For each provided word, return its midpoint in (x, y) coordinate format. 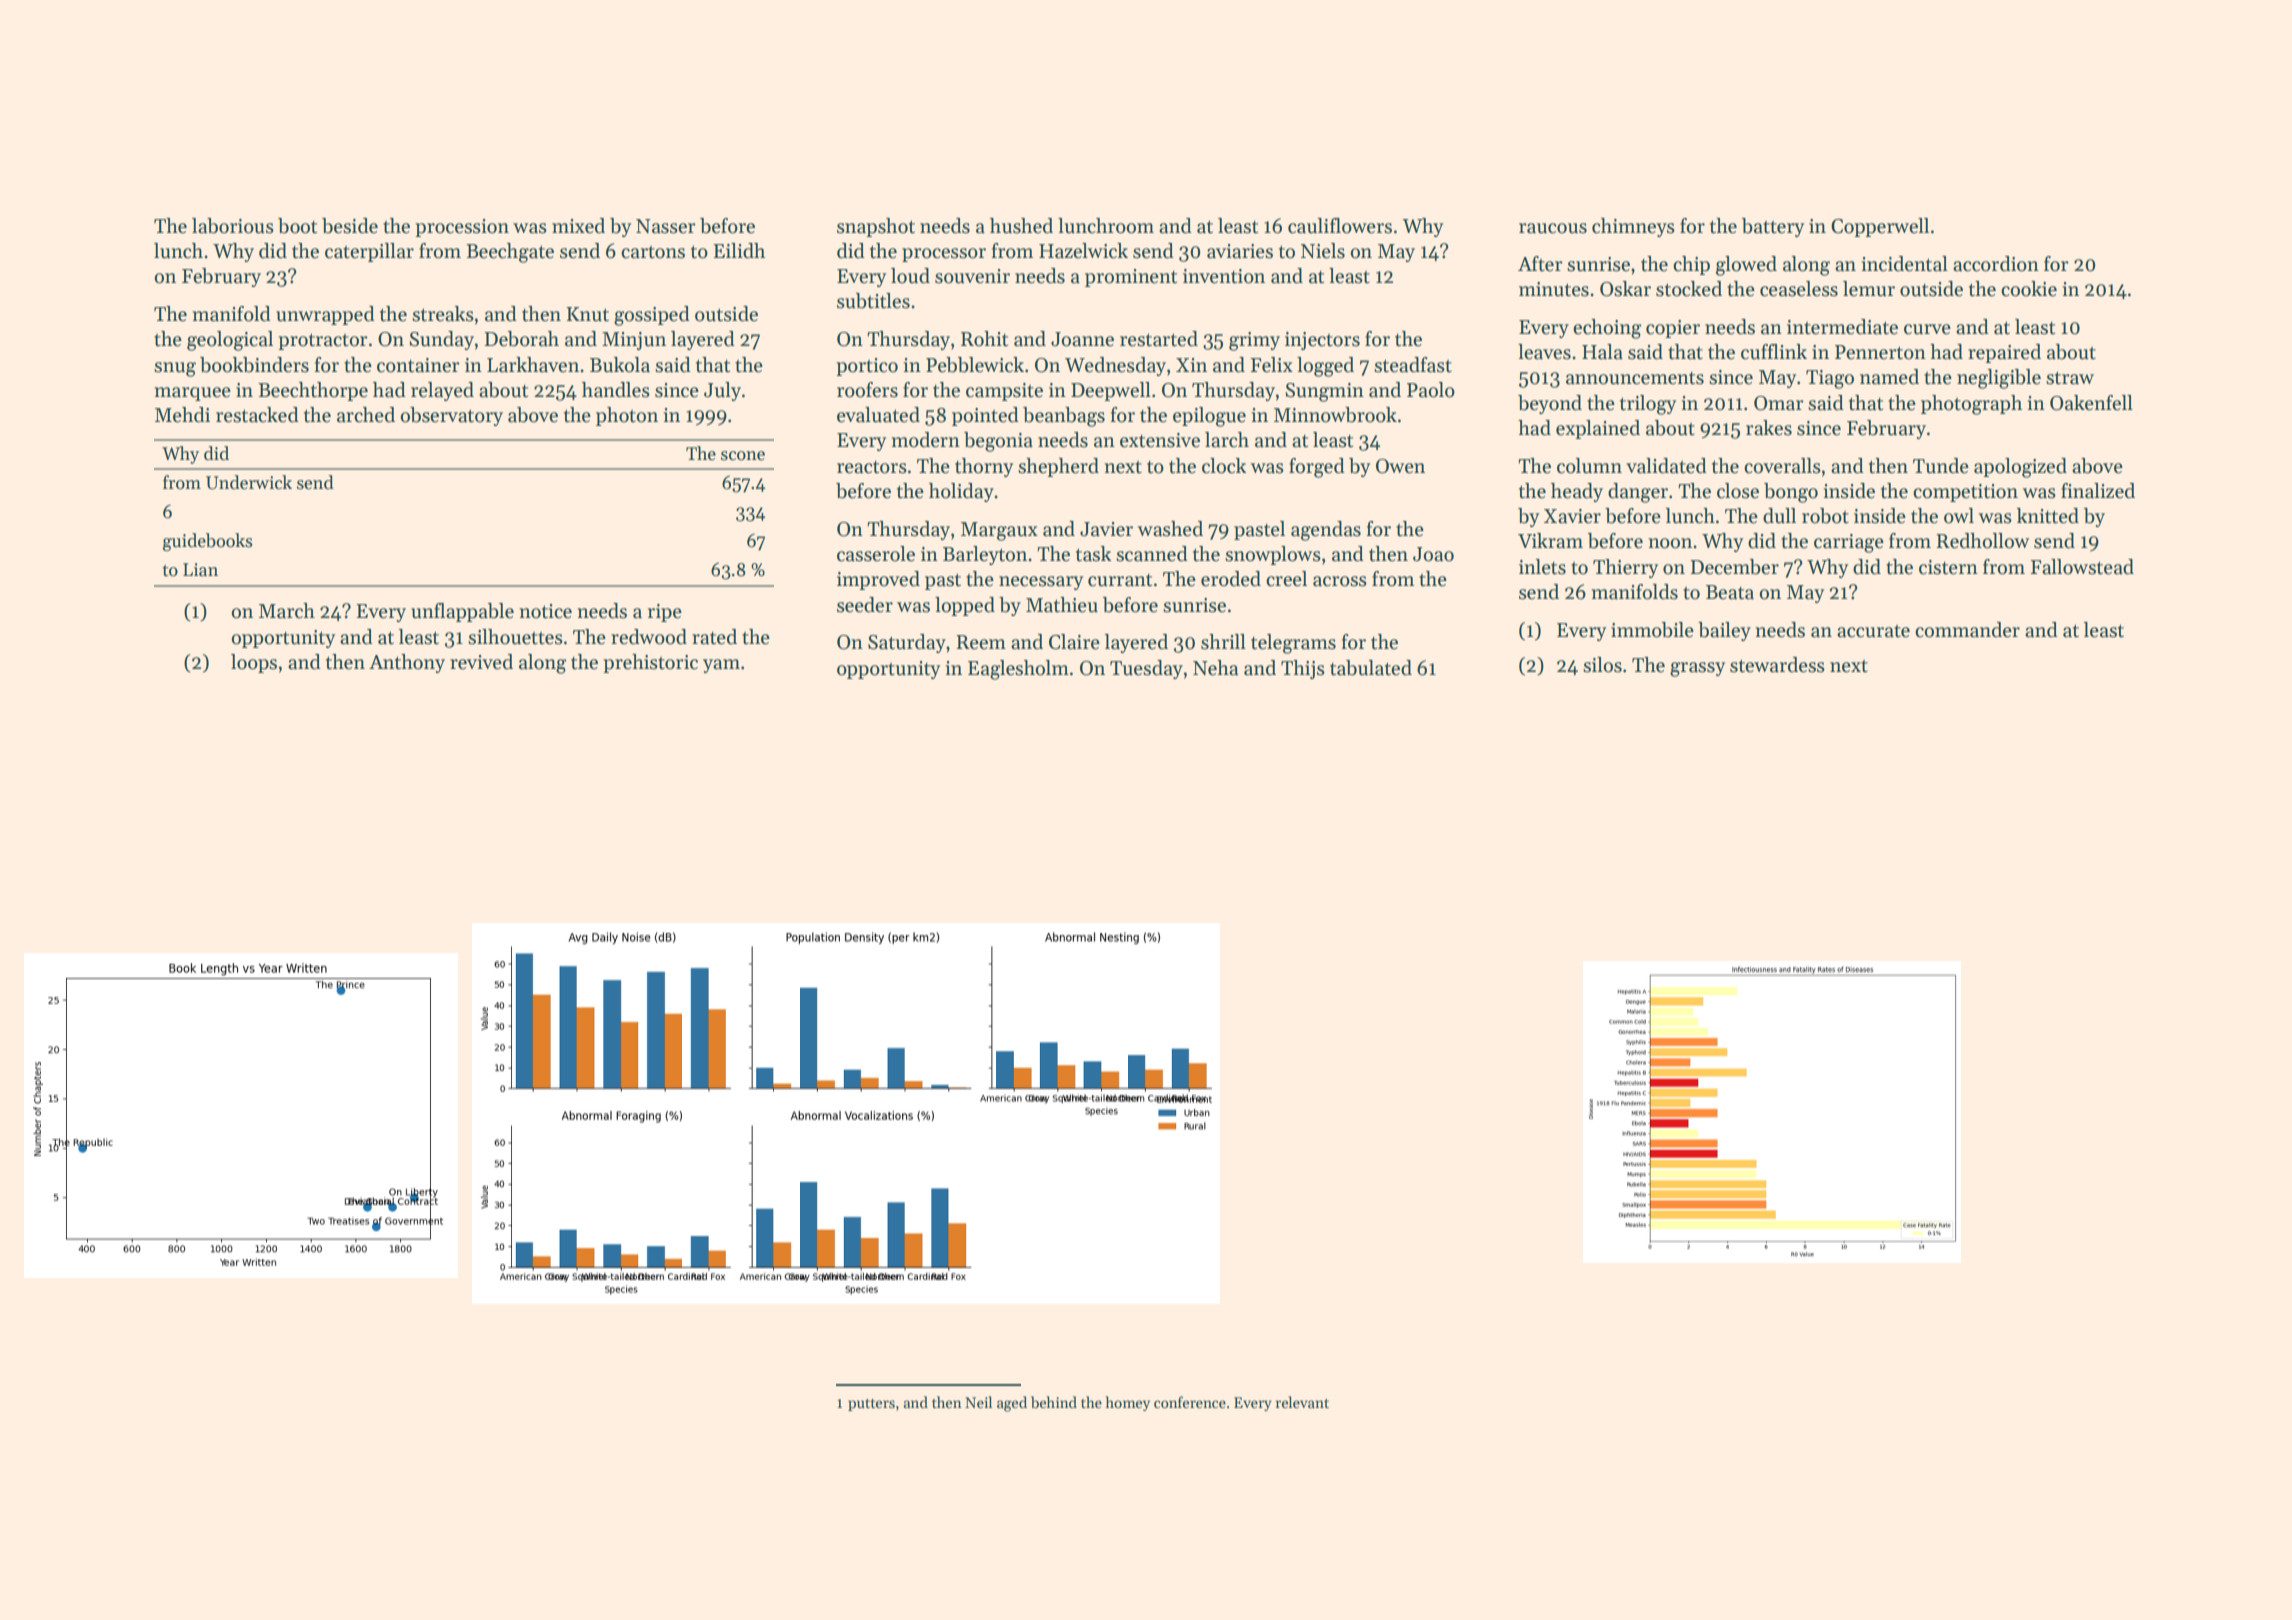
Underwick (249, 482)
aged (1012, 1404)
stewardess (1777, 665)
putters (871, 1405)
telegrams (1293, 644)
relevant (1302, 1402)
